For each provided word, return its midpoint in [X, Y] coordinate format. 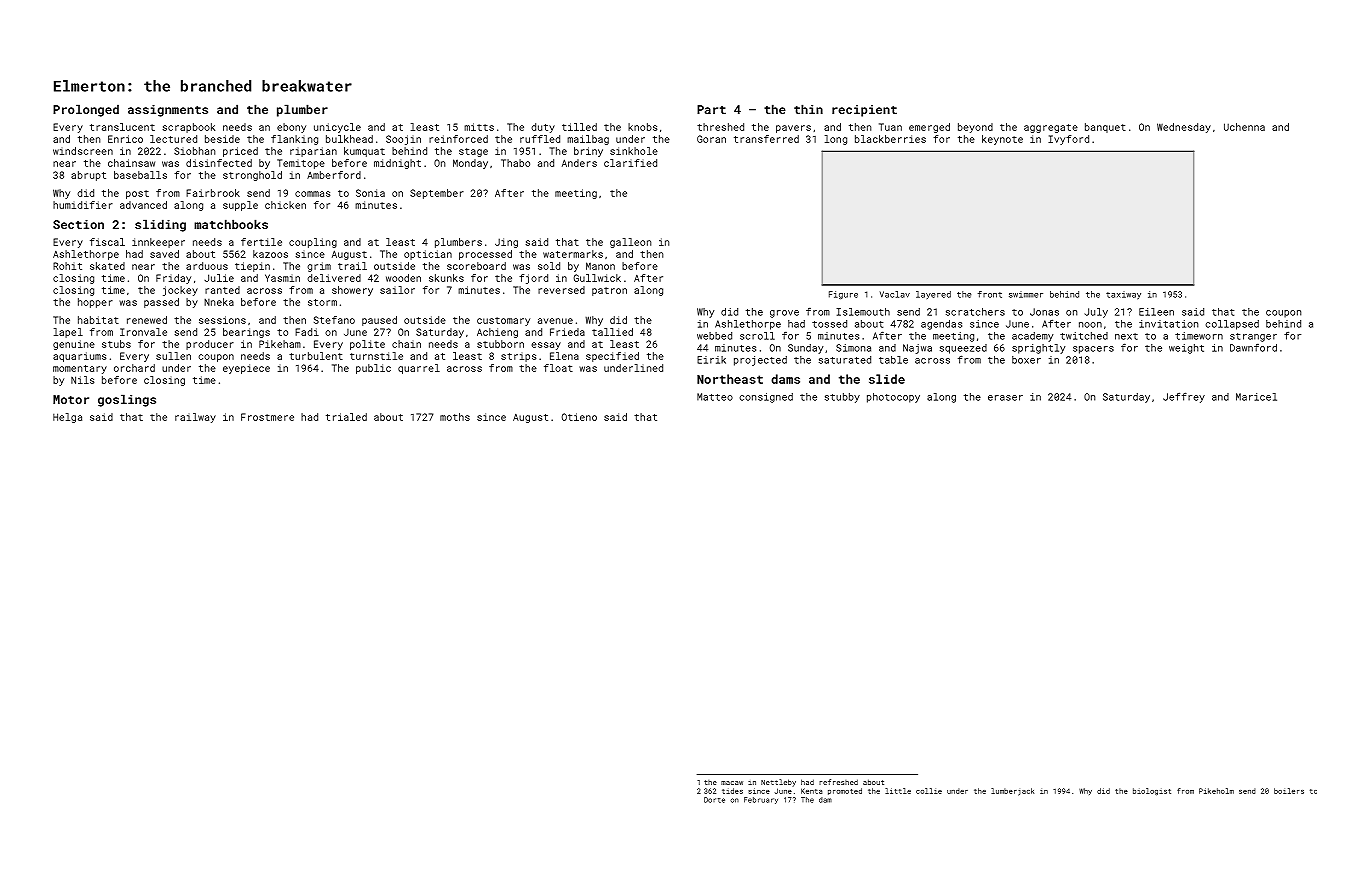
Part [711, 109]
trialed [346, 417]
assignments [168, 111]
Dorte [714, 800]
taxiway [1123, 295]
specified [612, 357]
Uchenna [1244, 127]
